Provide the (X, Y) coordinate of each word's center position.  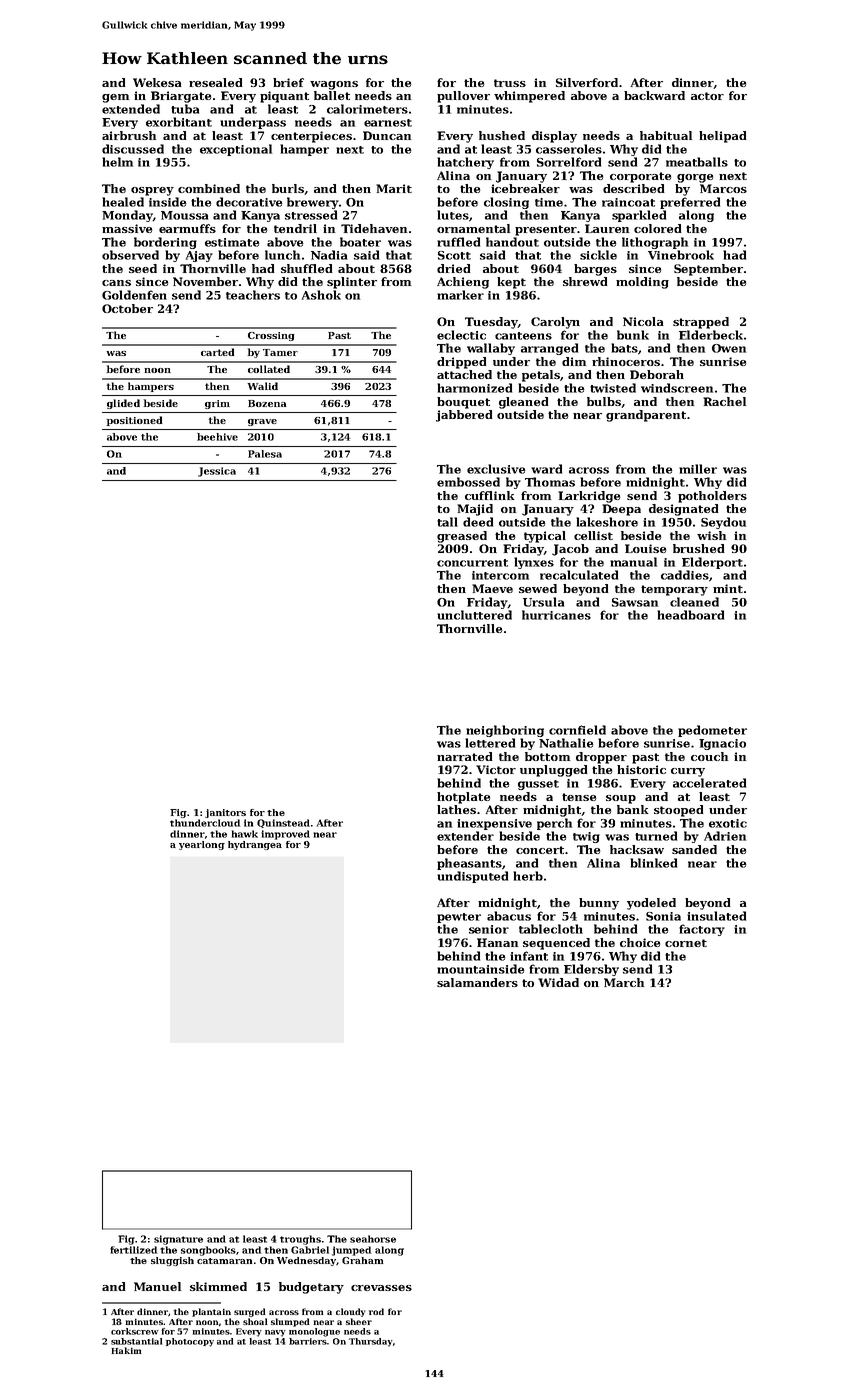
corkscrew (135, 1331)
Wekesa (157, 82)
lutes (453, 215)
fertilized (133, 1250)
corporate (640, 177)
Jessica (217, 472)
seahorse (373, 1239)
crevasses (381, 1288)
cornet (686, 943)
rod (376, 1311)
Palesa (265, 454)
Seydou (723, 523)
